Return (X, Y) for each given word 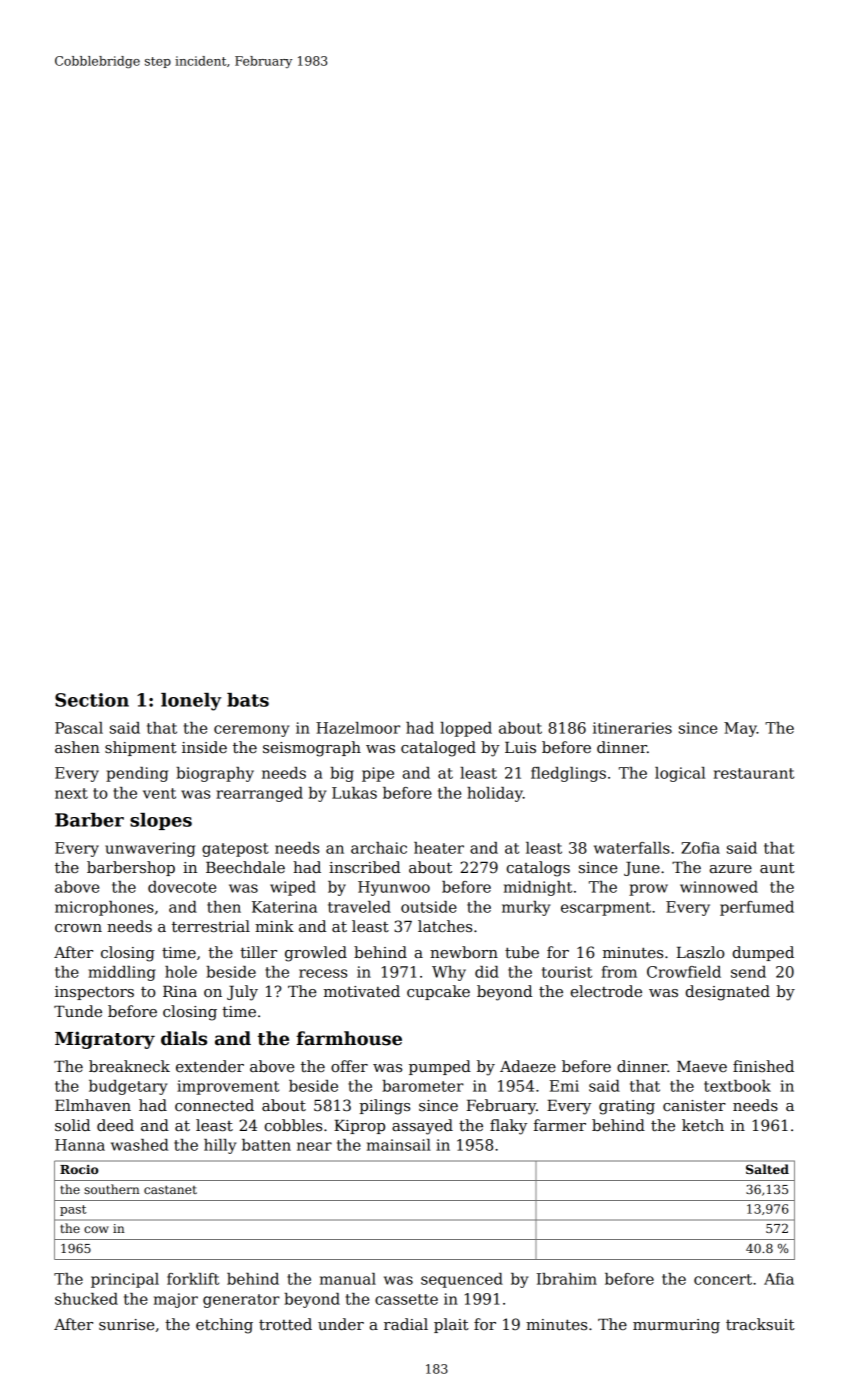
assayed (422, 1127)
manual (348, 1279)
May (740, 729)
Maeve (702, 1066)
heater (439, 848)
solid (72, 1125)
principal (125, 1280)
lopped (466, 729)
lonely (191, 702)
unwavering (150, 849)
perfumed (757, 908)
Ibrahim (567, 1279)
